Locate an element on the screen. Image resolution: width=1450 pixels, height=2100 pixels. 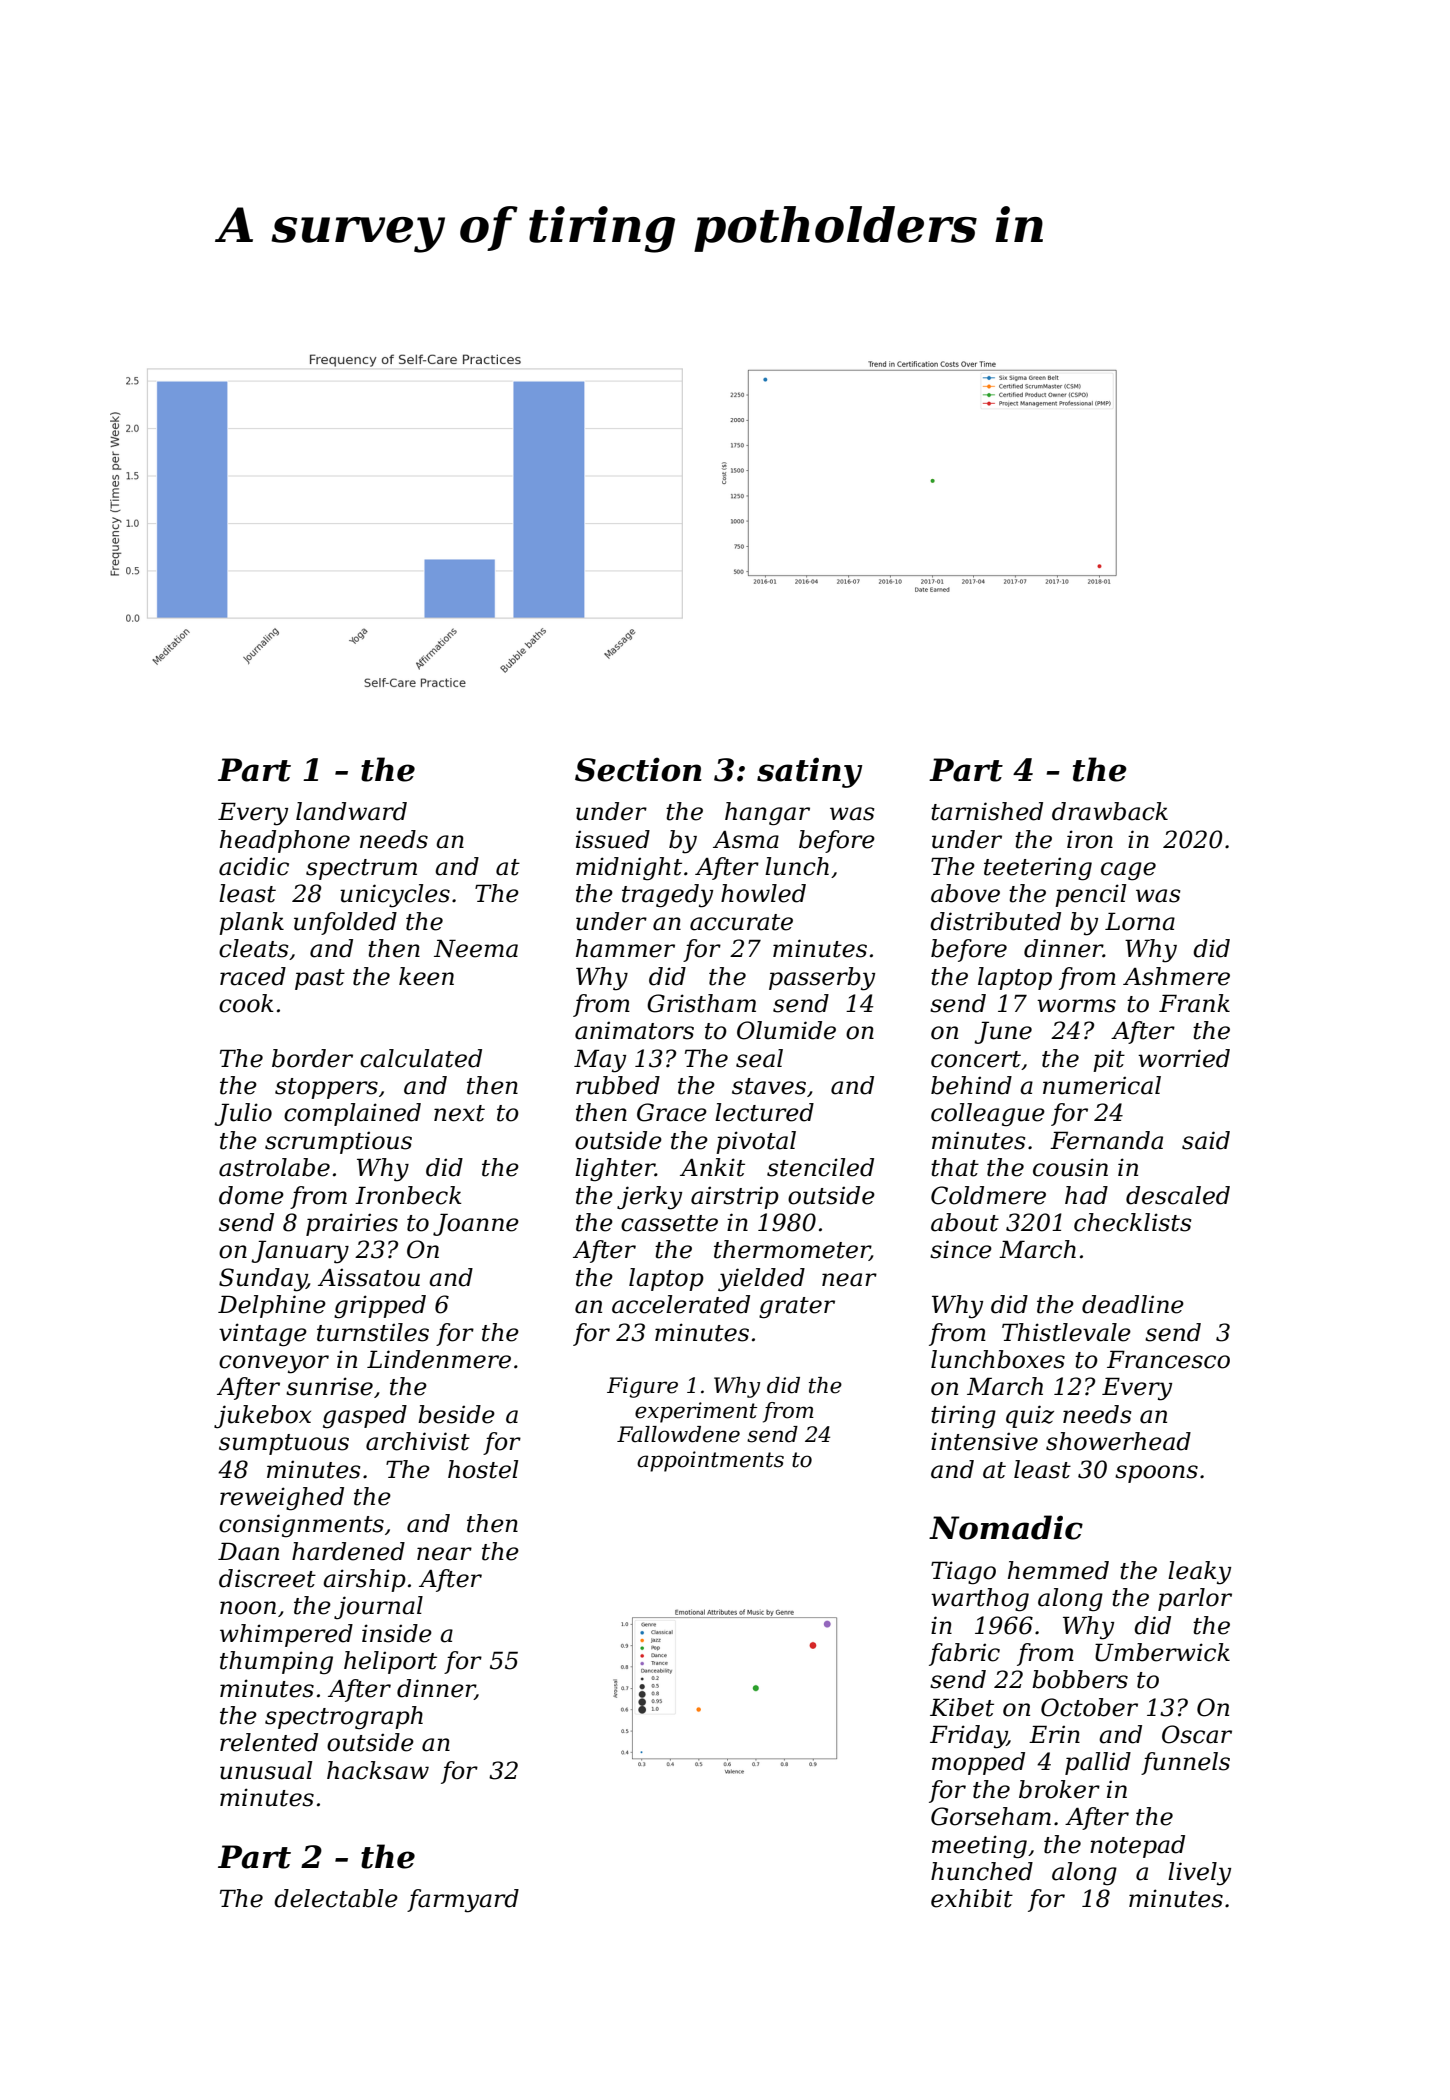
Fallowdene is located at coordinates (678, 1434).
